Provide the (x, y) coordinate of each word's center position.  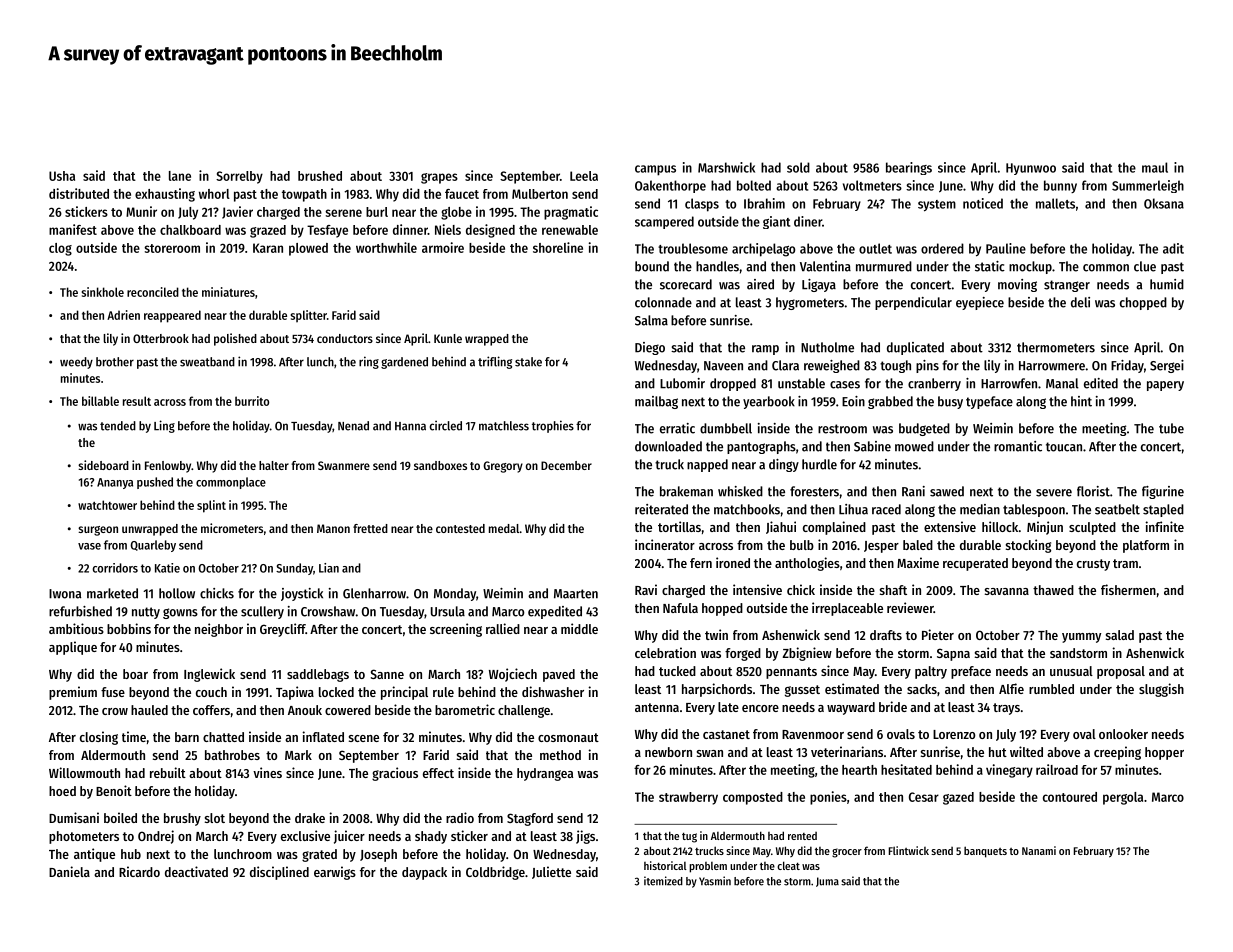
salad (1120, 635)
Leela (584, 176)
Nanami (1039, 850)
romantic (1018, 446)
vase (89, 546)
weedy (76, 363)
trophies (553, 426)
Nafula (680, 608)
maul (1155, 167)
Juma (827, 882)
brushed (320, 176)
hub (131, 854)
